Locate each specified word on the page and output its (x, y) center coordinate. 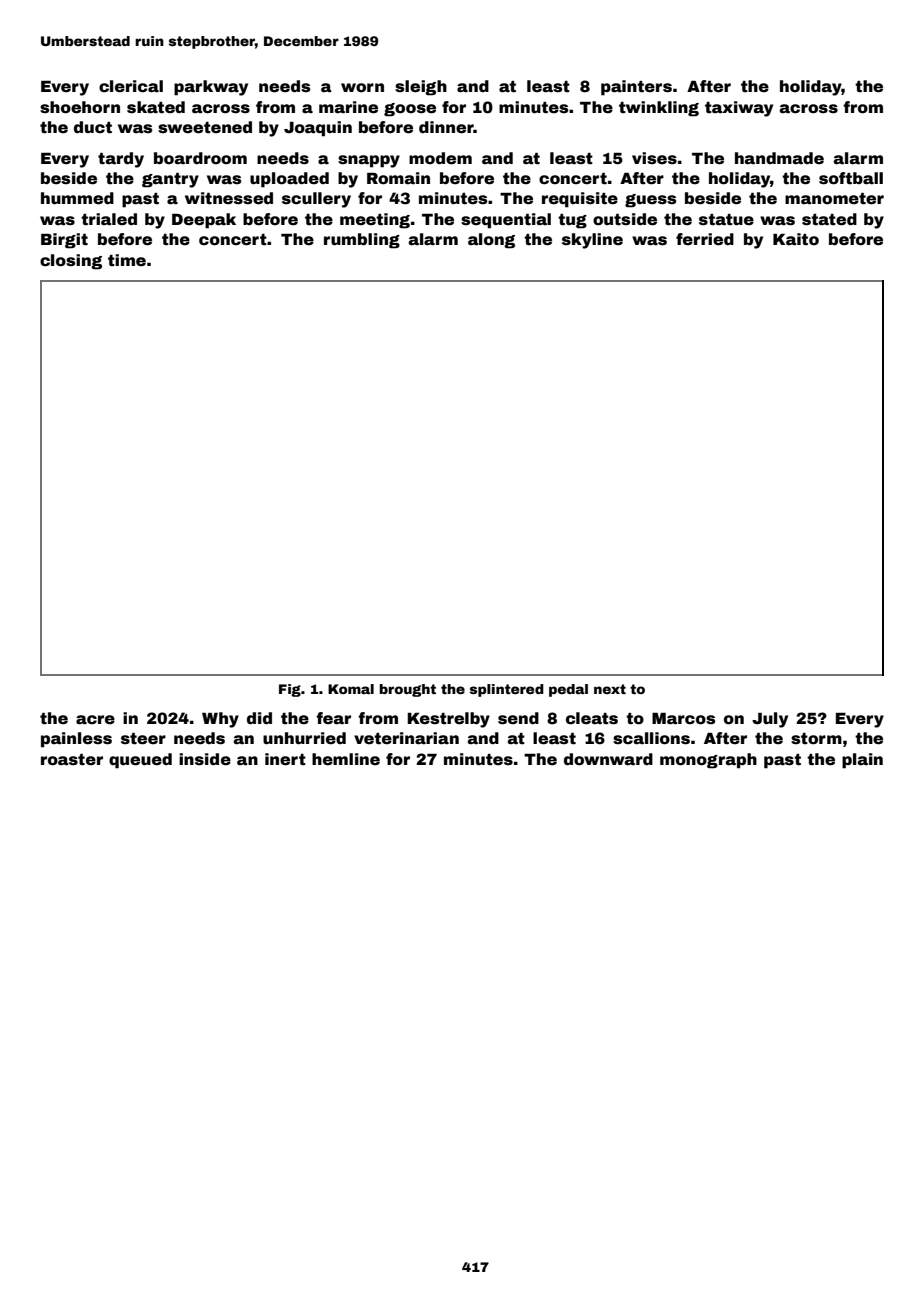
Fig (290, 690)
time (127, 260)
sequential (506, 221)
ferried (705, 239)
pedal (568, 690)
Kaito (796, 239)
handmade (779, 158)
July (770, 720)
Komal (351, 689)
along (491, 241)
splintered (507, 690)
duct (93, 127)
